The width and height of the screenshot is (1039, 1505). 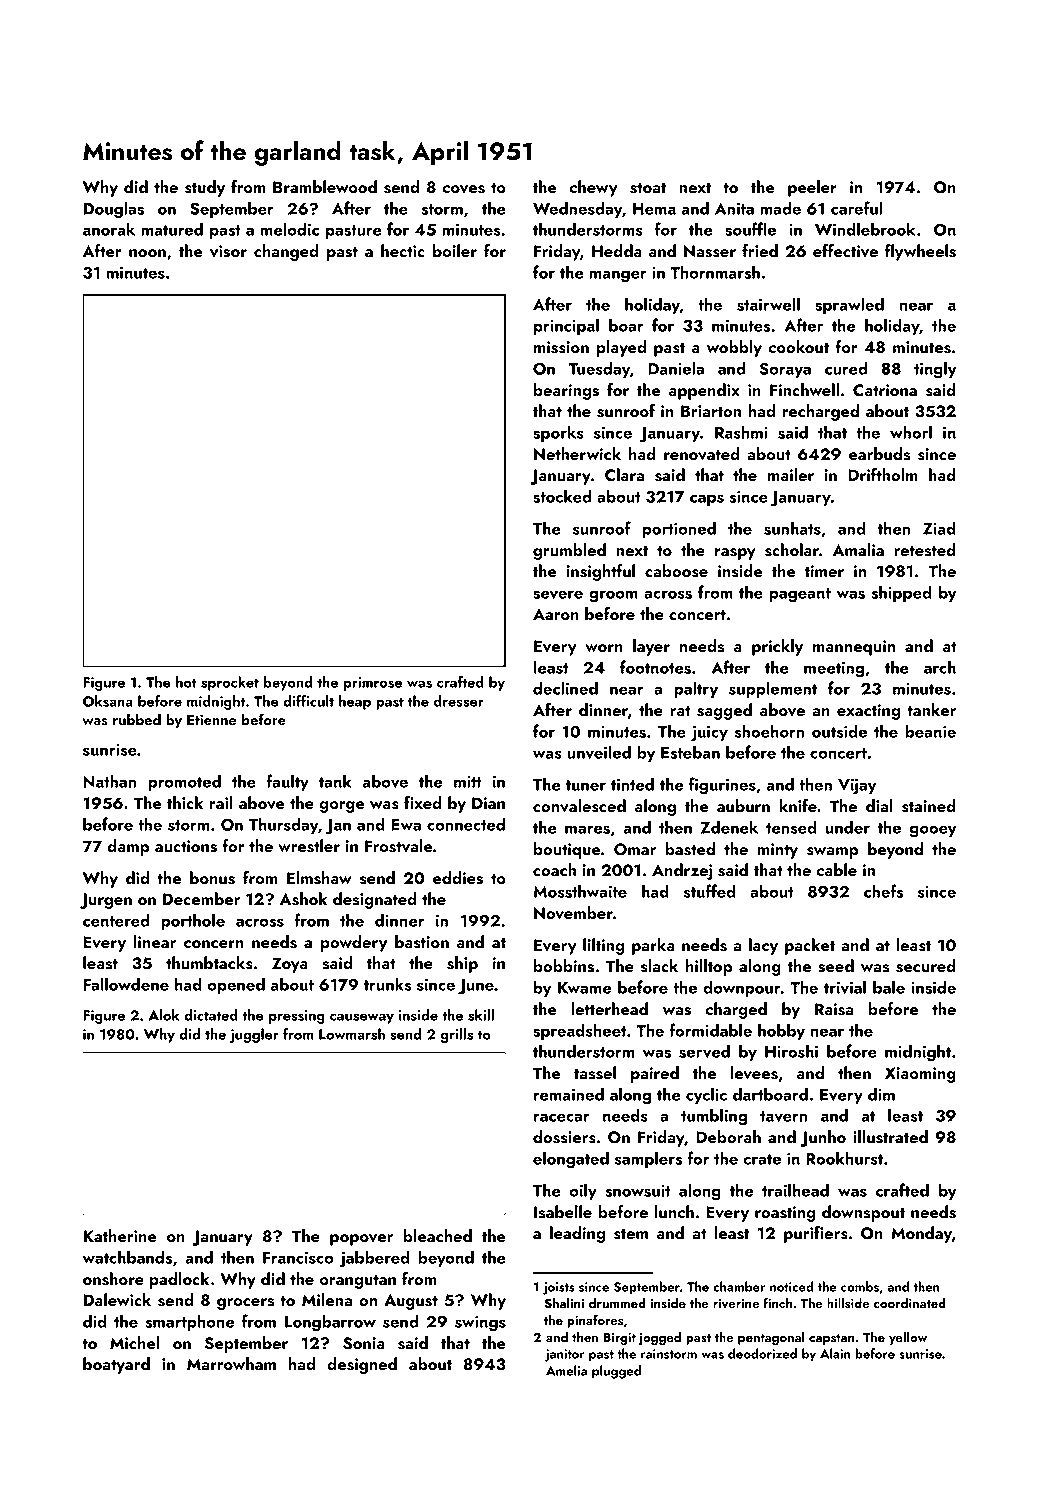 I want to click on hot, so click(x=186, y=682).
